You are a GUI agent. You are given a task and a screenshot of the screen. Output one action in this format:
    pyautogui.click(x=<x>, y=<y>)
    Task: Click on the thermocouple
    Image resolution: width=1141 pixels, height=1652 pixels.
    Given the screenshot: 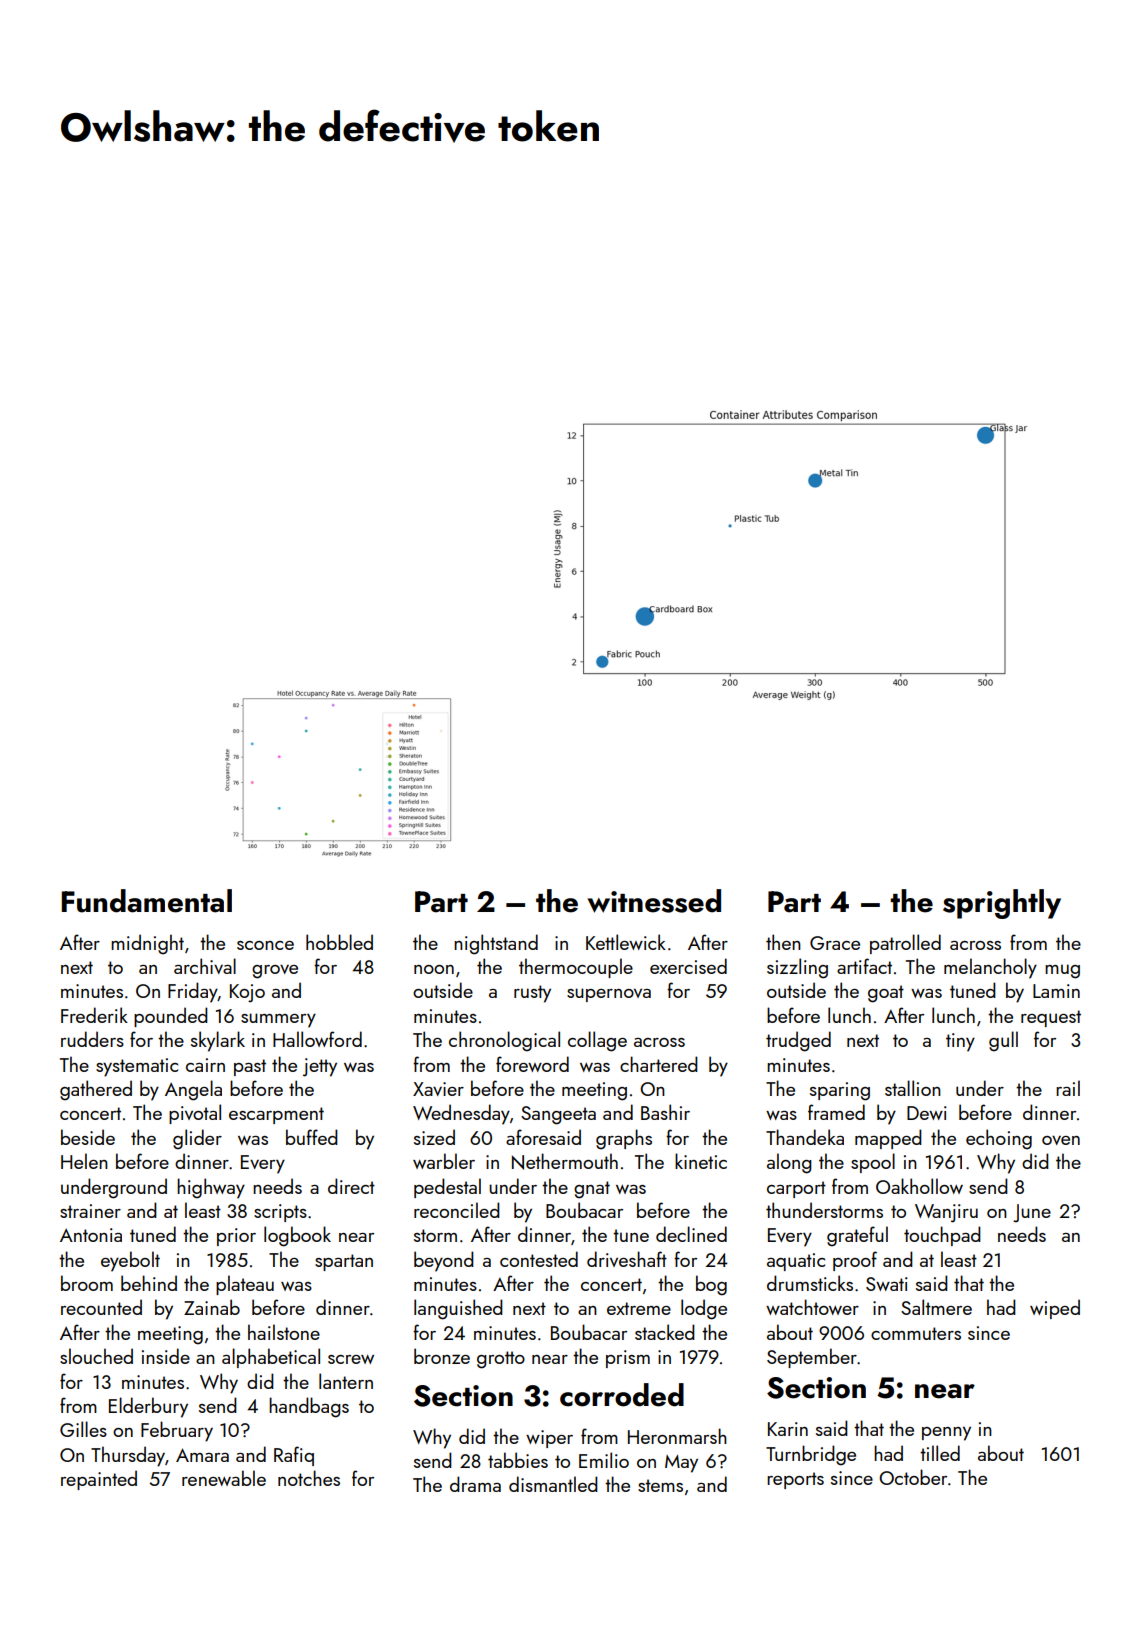 What is the action you would take?
    pyautogui.click(x=576, y=968)
